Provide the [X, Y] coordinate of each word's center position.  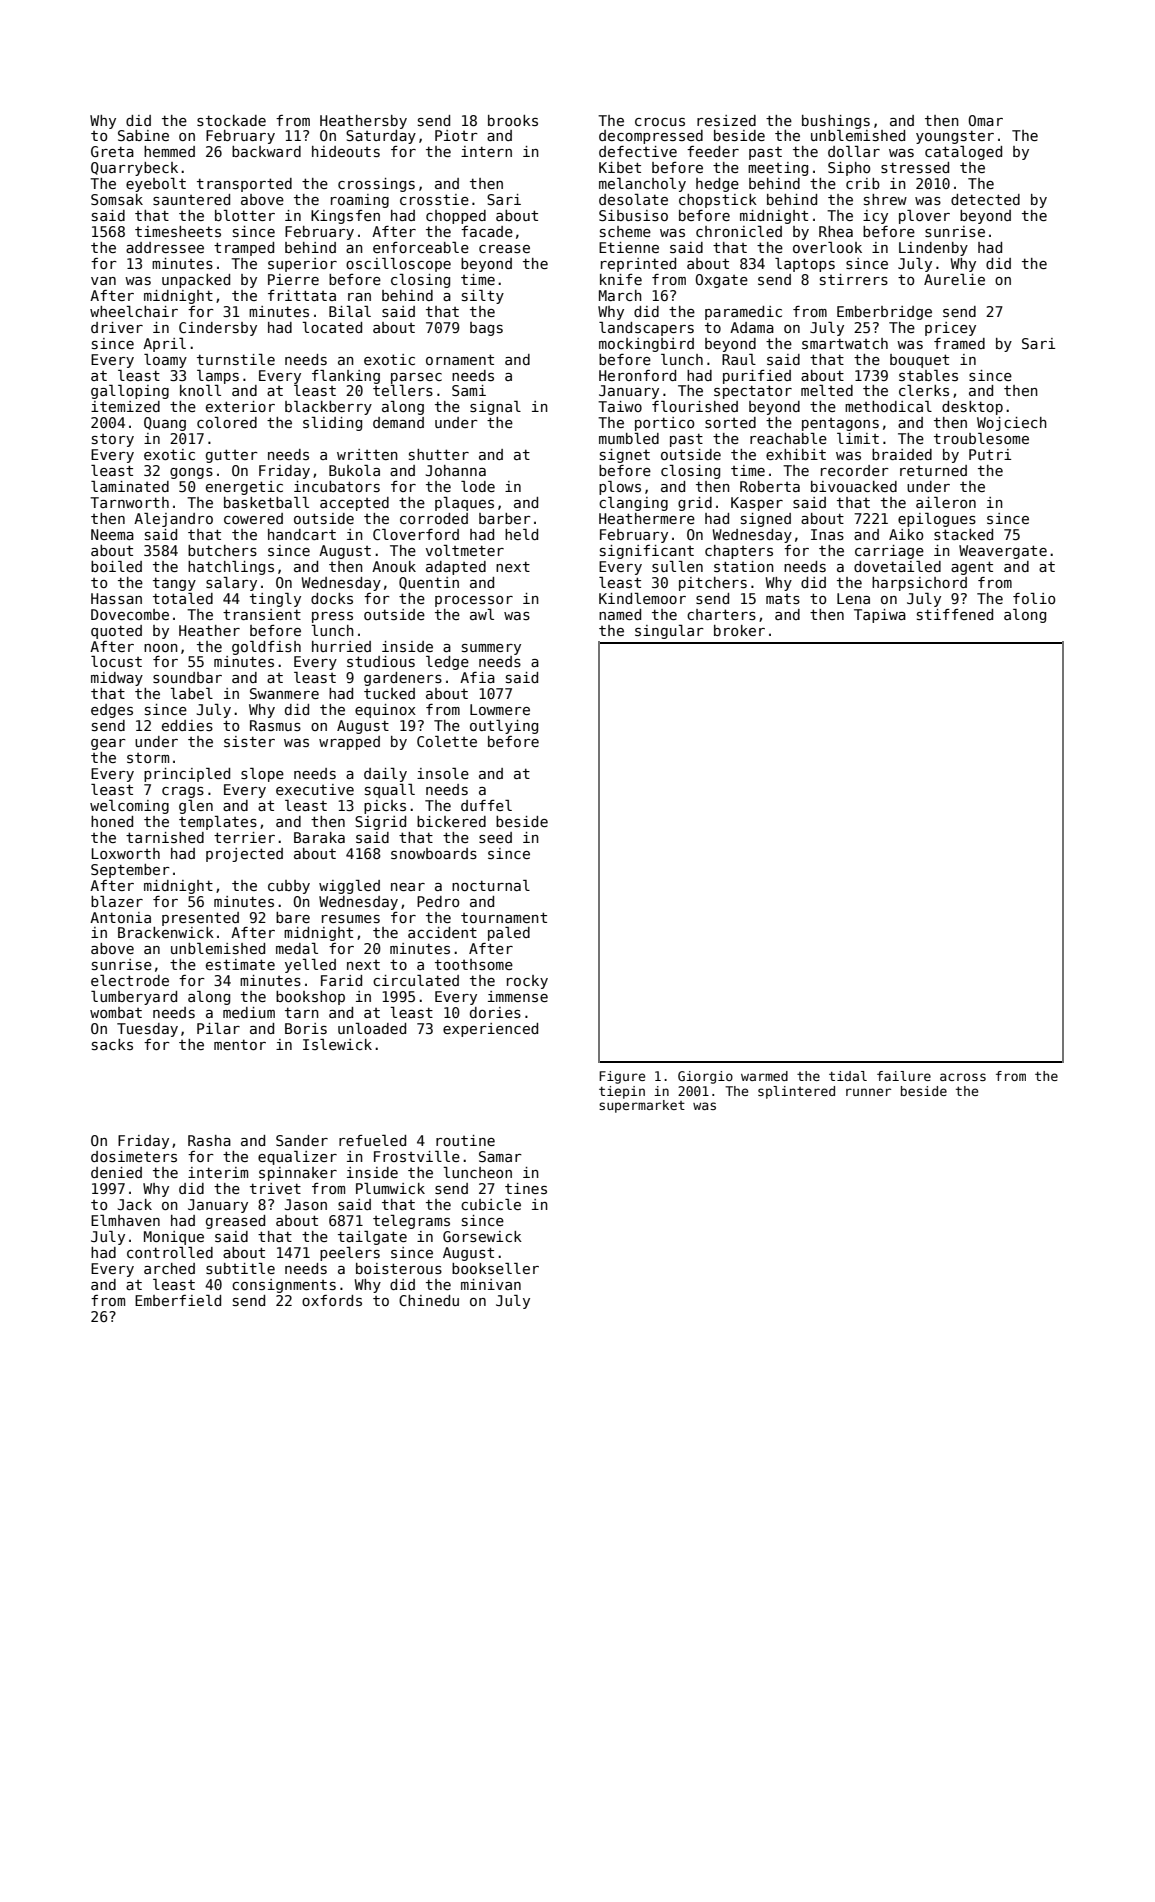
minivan [491, 1284]
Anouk [394, 566]
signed [766, 520]
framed [959, 343]
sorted [730, 422]
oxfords [332, 1300]
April [164, 345]
